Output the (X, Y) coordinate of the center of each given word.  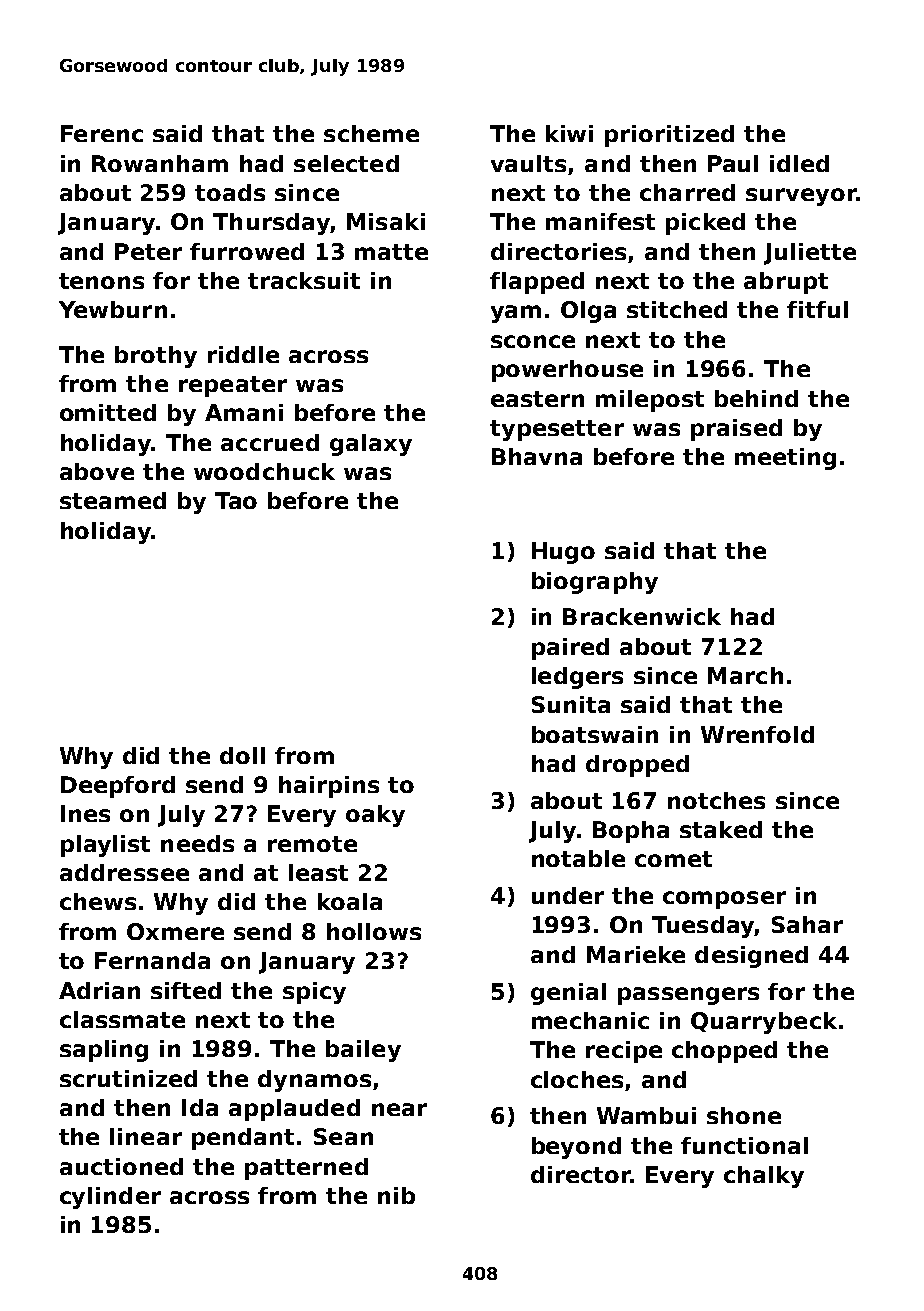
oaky (375, 816)
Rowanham (160, 163)
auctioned (121, 1166)
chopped (724, 1052)
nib (396, 1195)
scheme (371, 133)
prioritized (669, 136)
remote (312, 844)
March (745, 675)
